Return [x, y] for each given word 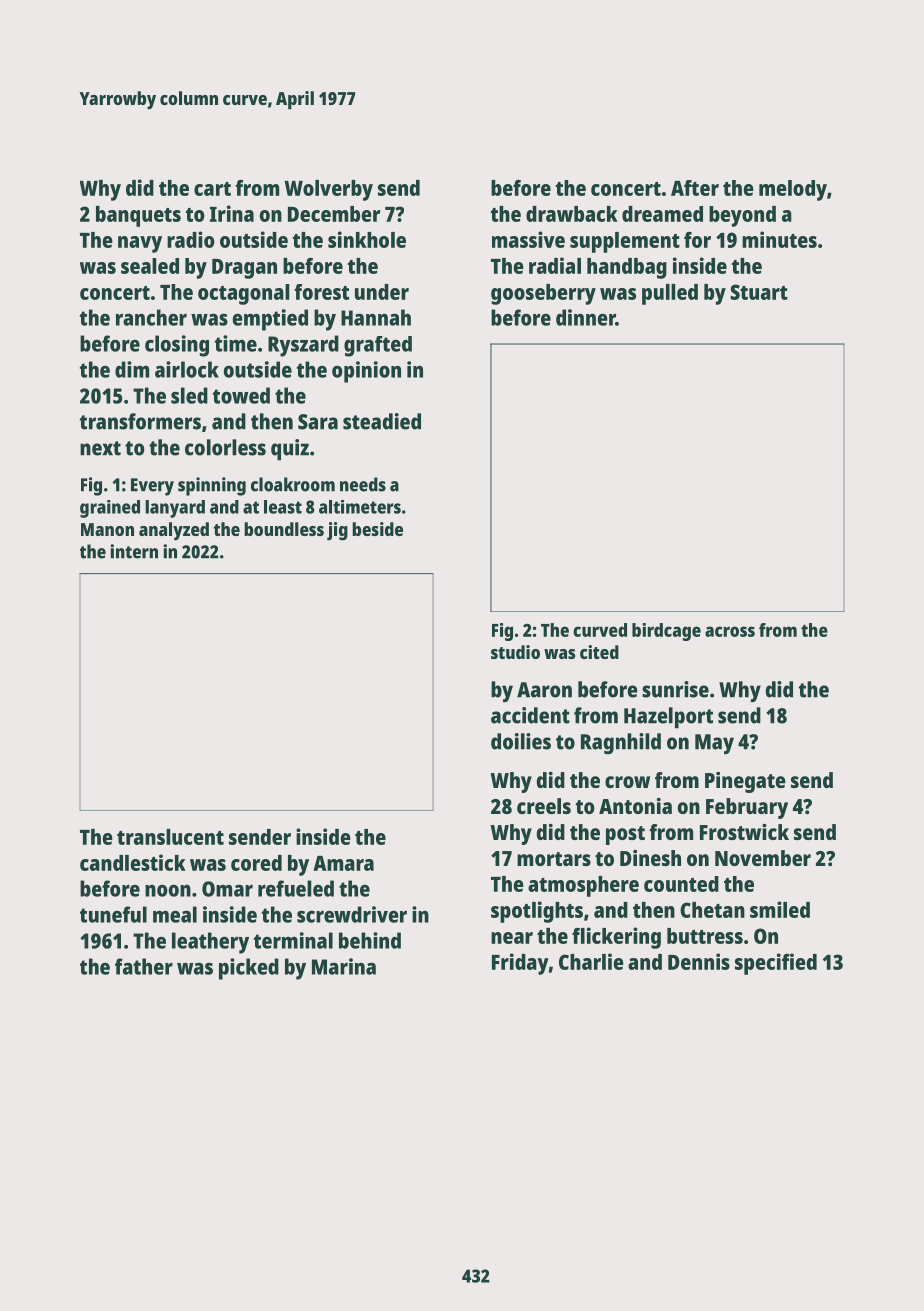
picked [249, 969]
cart [212, 189]
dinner [586, 317]
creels [544, 806]
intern [134, 551]
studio [515, 652]
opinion [366, 372]
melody [793, 190]
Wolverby [328, 190]
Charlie [591, 961]
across [730, 631]
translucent [170, 837]
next [100, 448]
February [747, 808]
